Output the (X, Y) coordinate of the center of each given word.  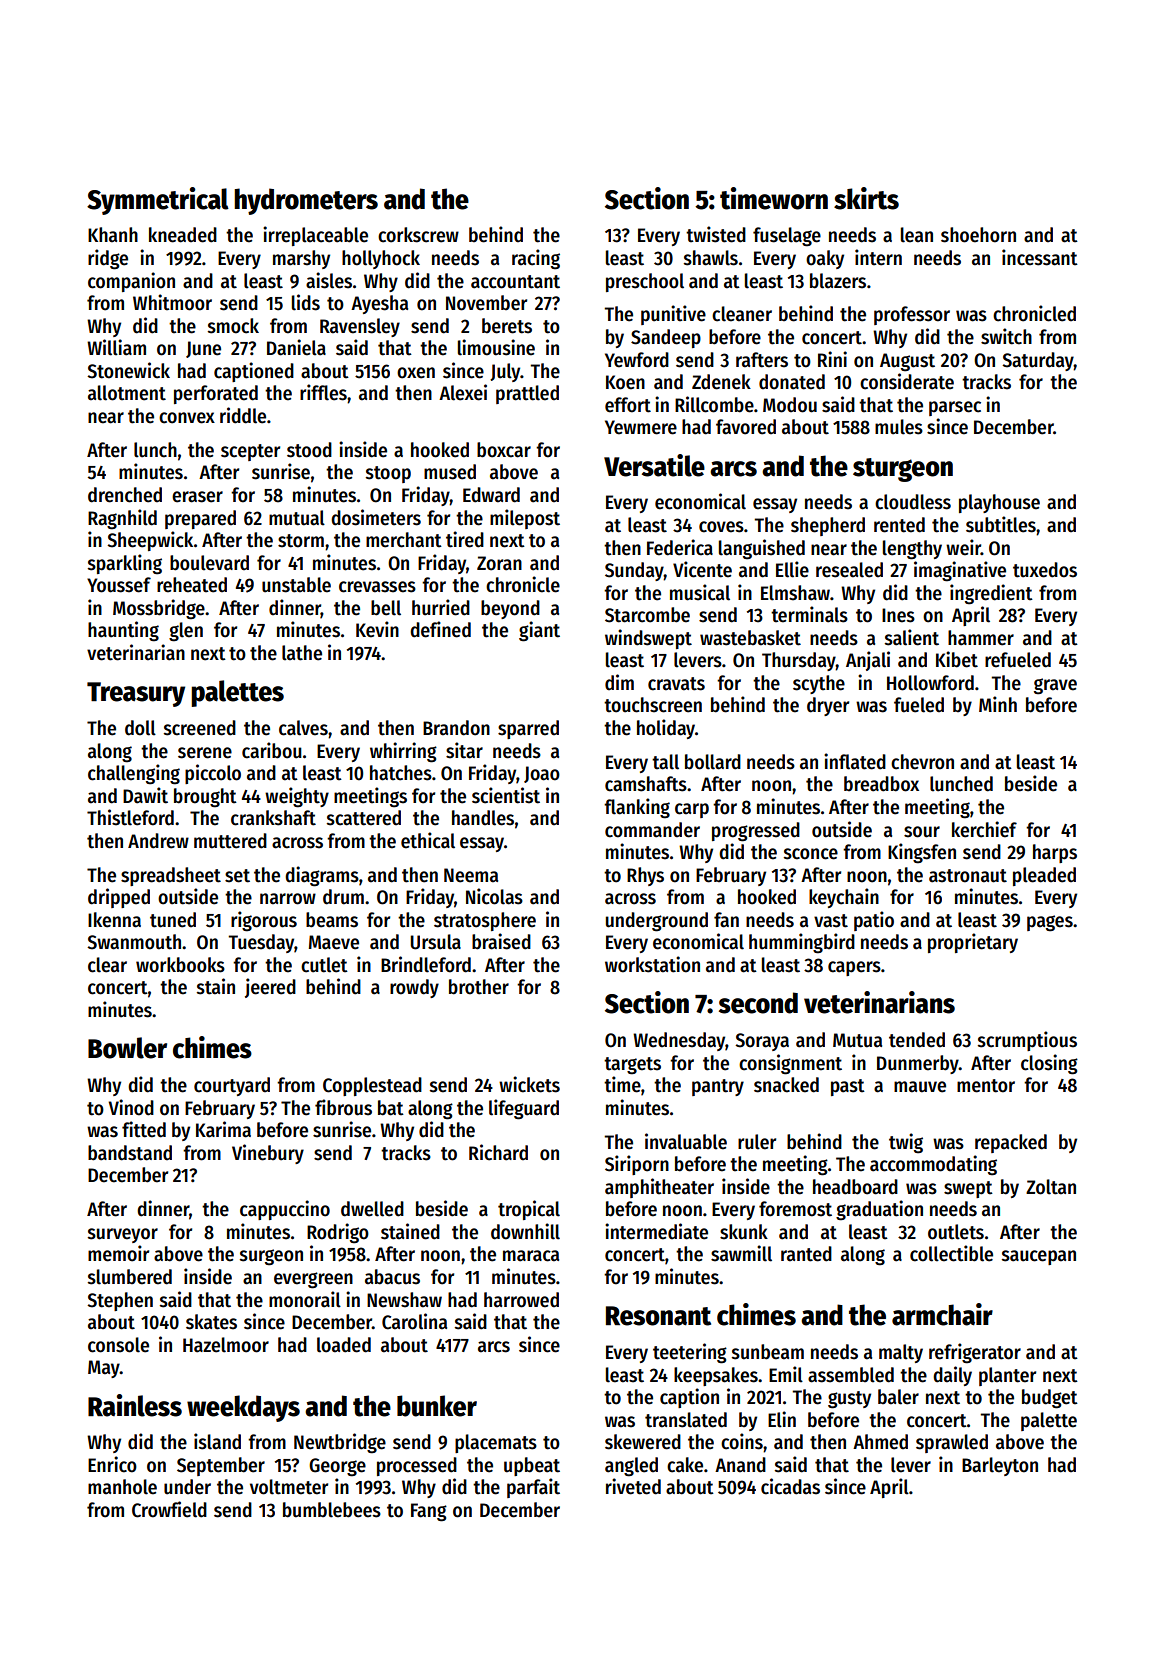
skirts (866, 198)
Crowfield (169, 1509)
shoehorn (978, 235)
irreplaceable (315, 236)
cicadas (790, 1486)
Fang (429, 1512)
